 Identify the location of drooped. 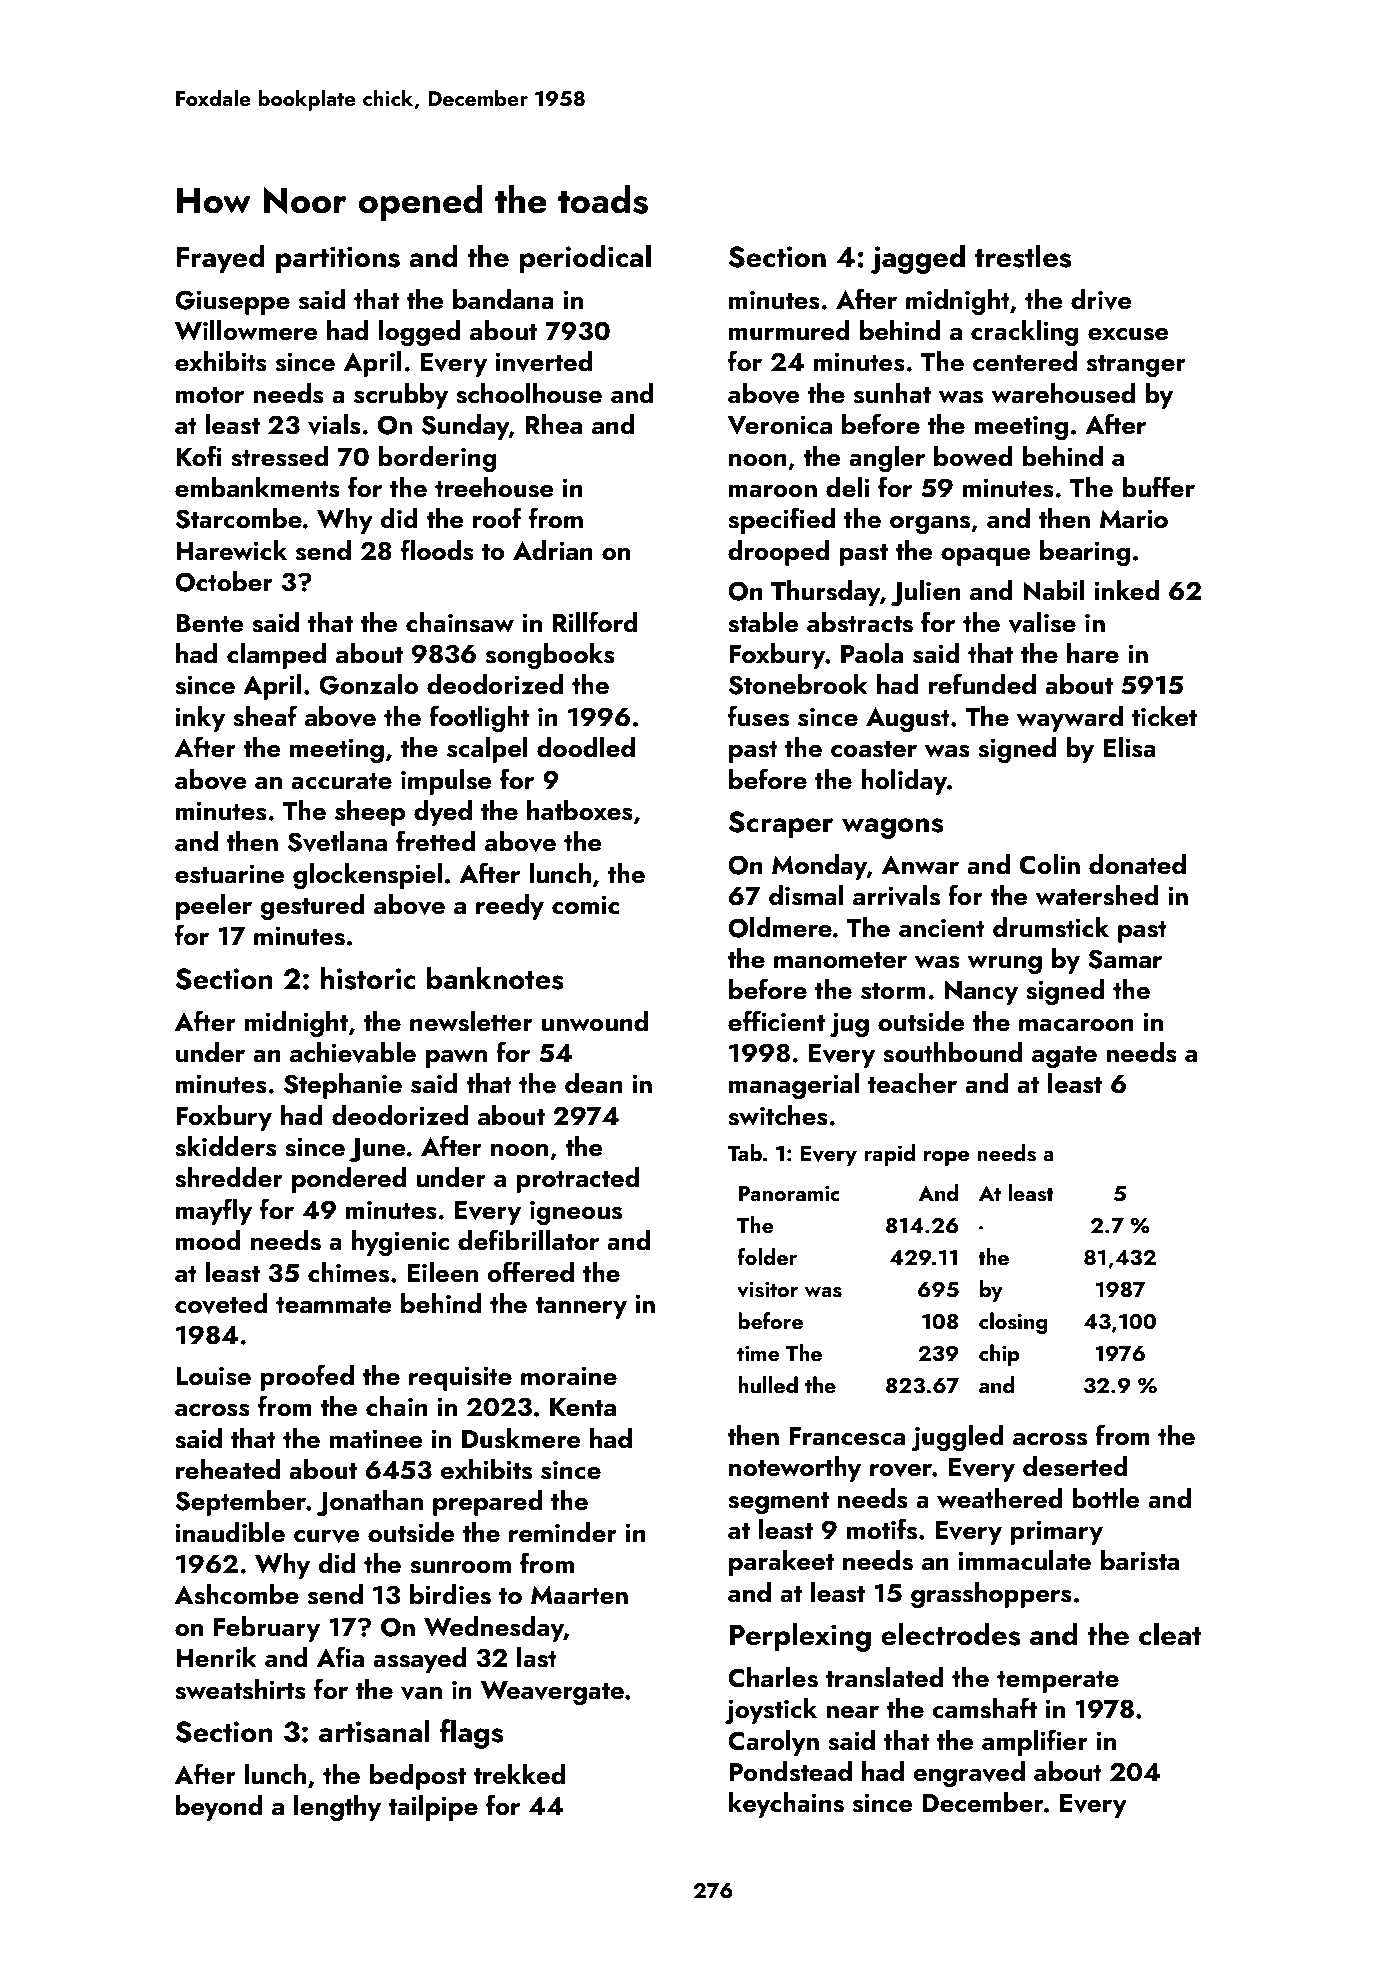
(778, 553).
